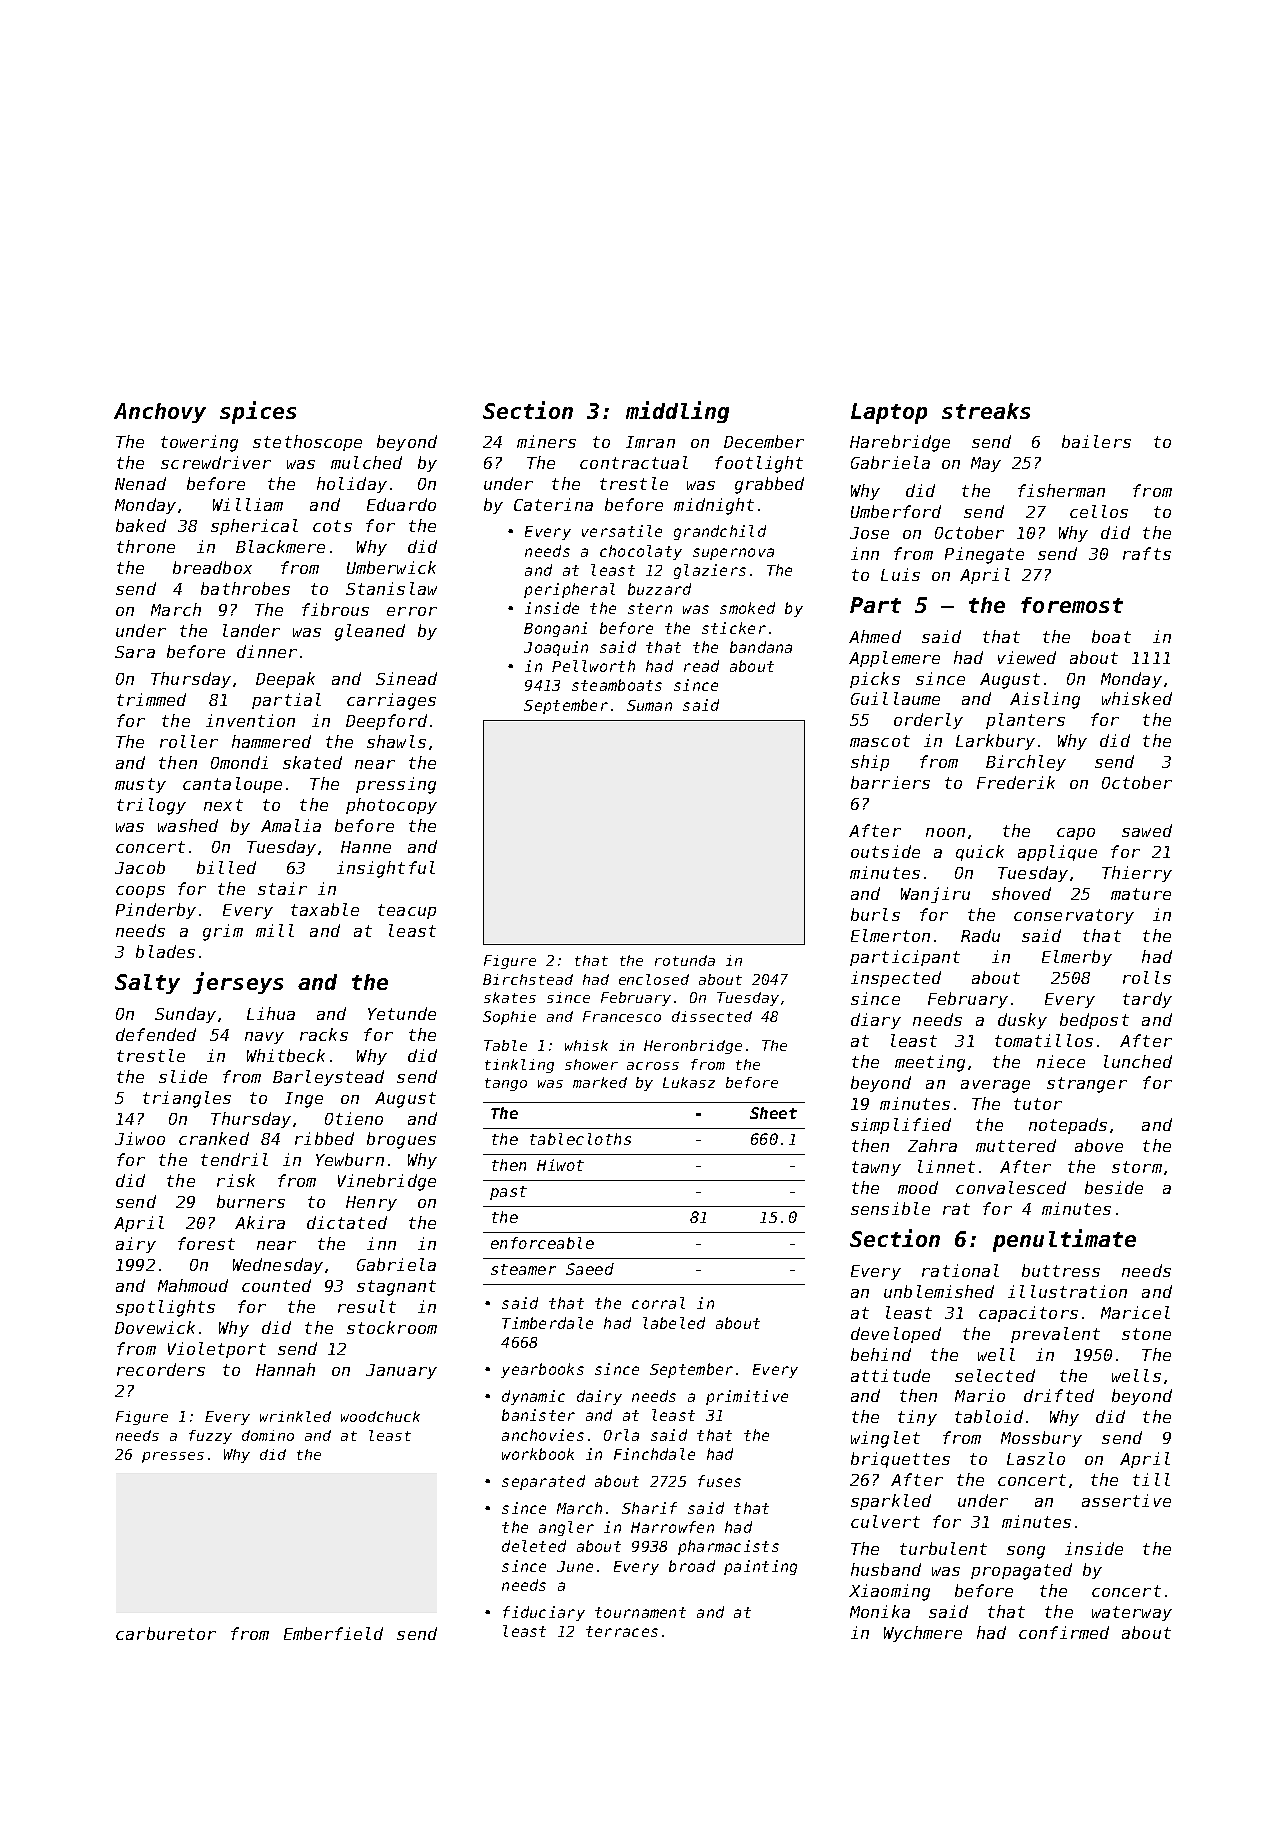 The image size is (1288, 1821). What do you see at coordinates (1147, 977) in the page?
I see `rolls` at bounding box center [1147, 977].
